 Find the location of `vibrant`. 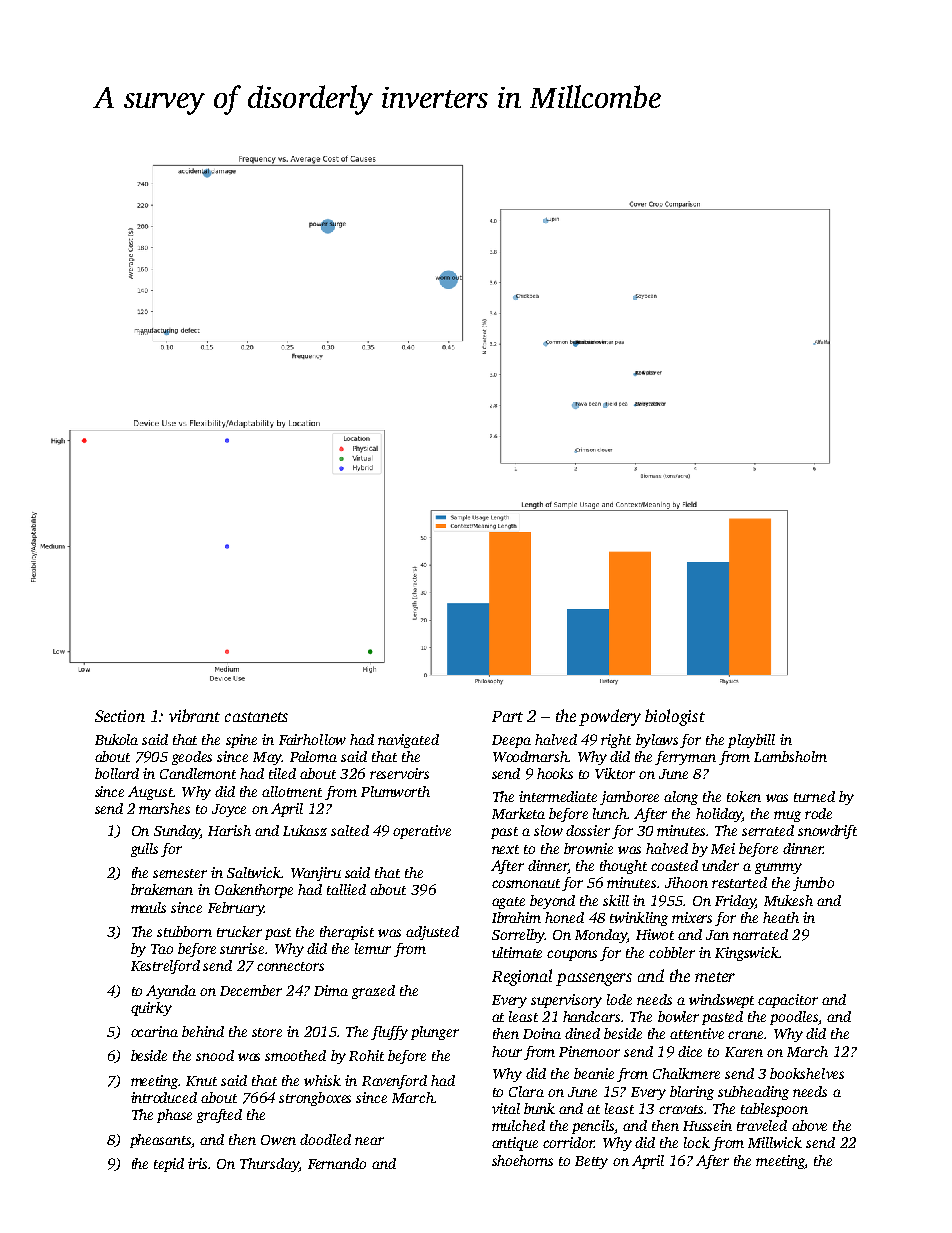

vibrant is located at coordinates (194, 715).
